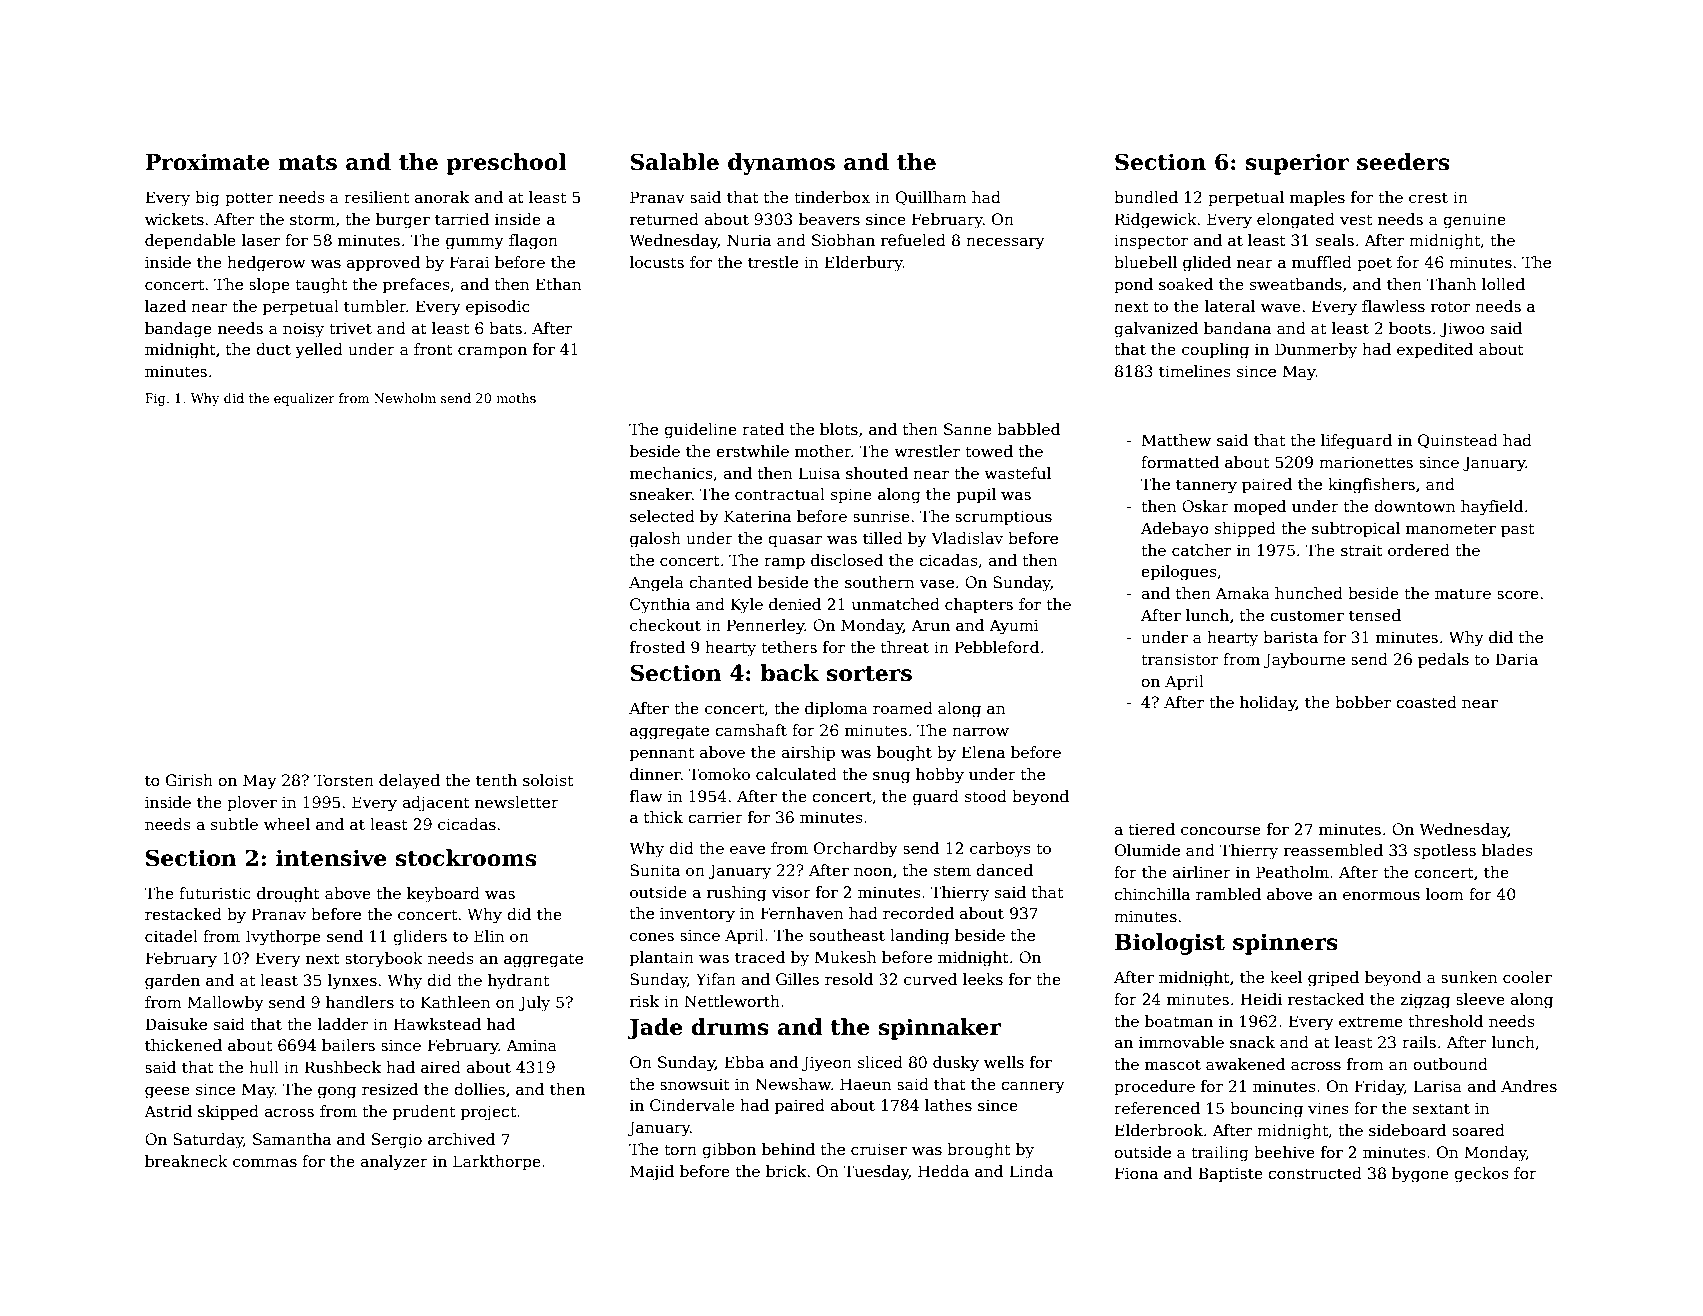  What do you see at coordinates (791, 892) in the document?
I see `visor` at bounding box center [791, 892].
